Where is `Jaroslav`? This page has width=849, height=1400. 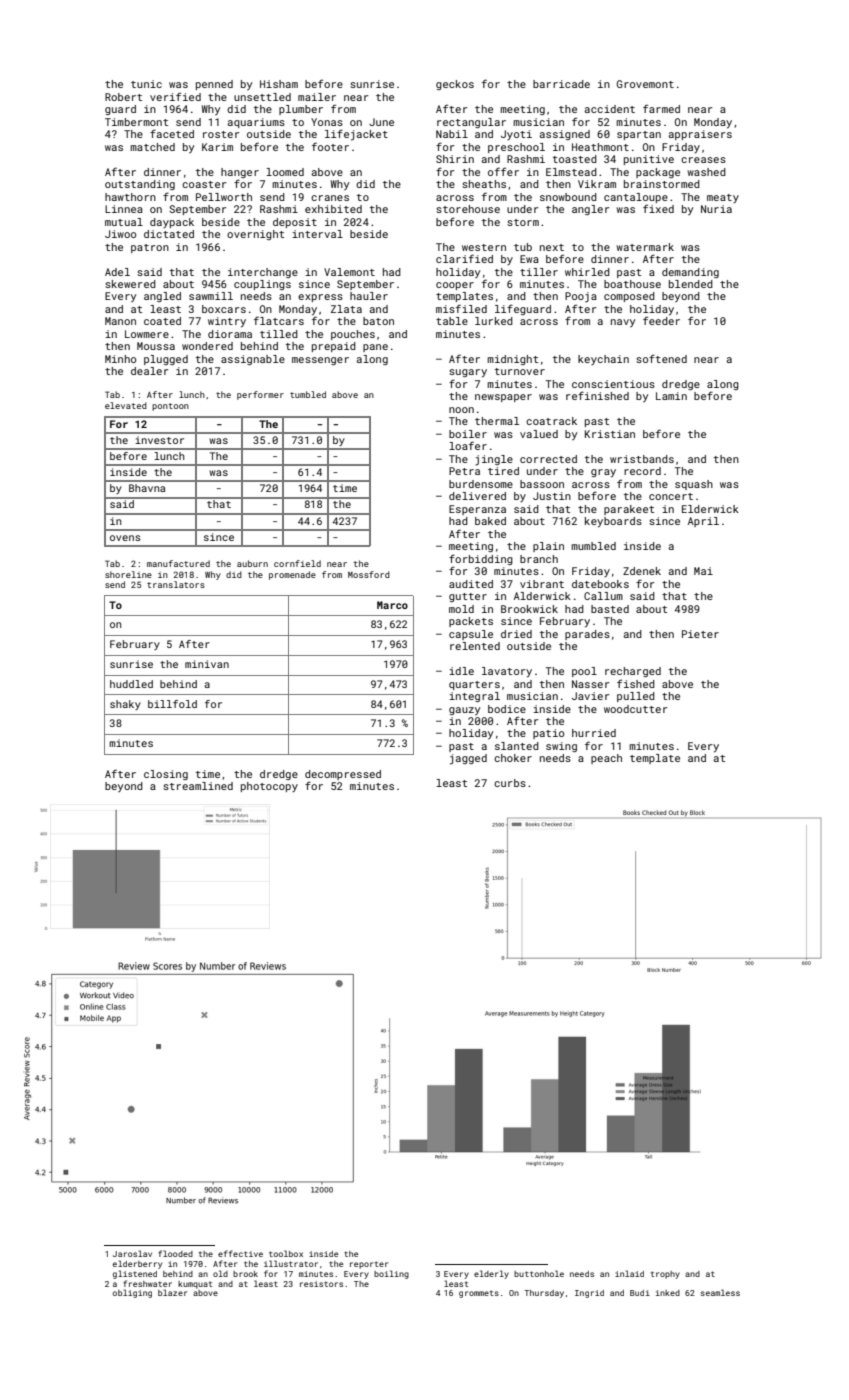
Jaroslav is located at coordinates (132, 1253).
